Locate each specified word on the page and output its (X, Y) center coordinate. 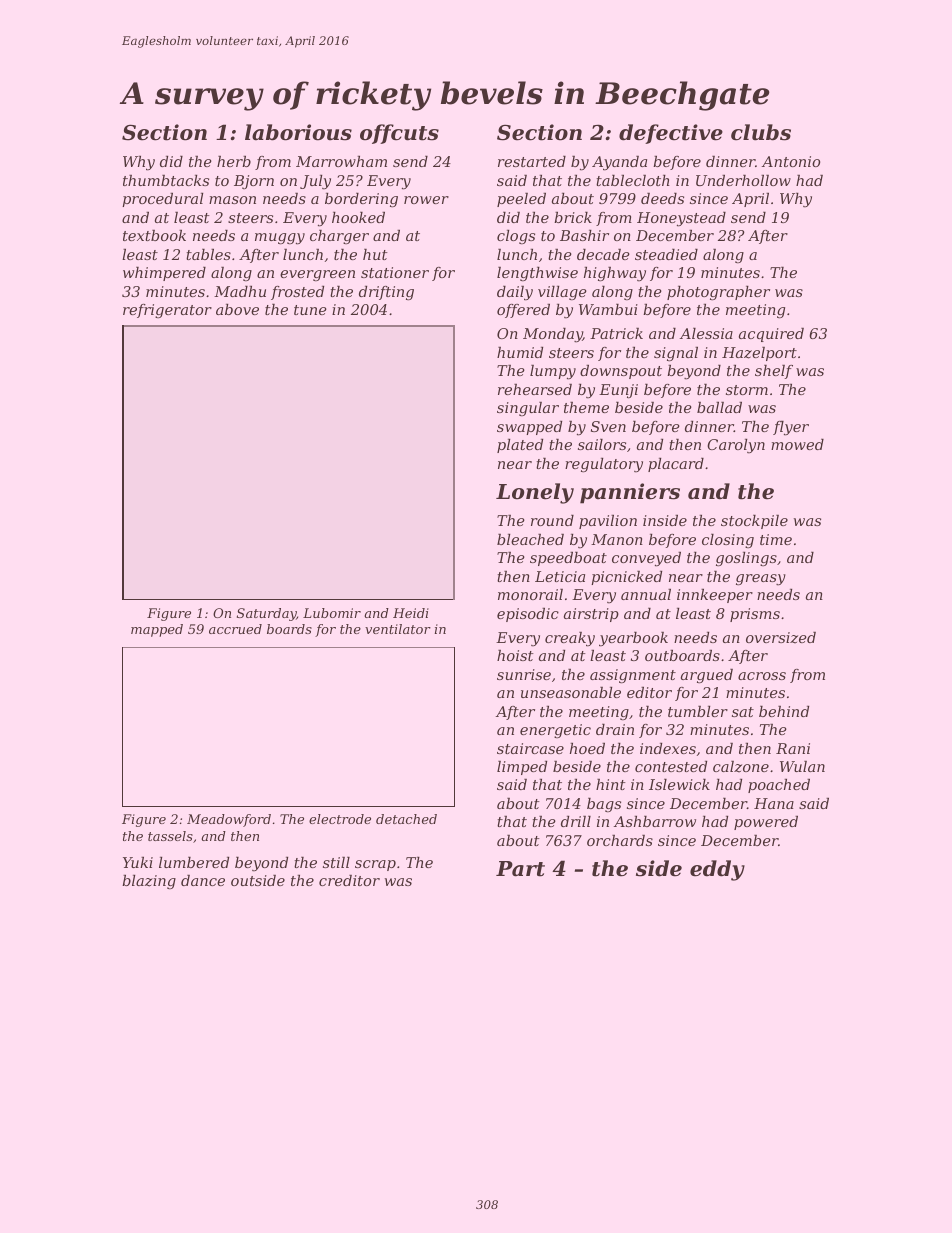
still (336, 862)
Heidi (411, 613)
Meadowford (229, 820)
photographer (718, 293)
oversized (781, 638)
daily (515, 293)
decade (603, 254)
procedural (162, 200)
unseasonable (571, 692)
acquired (771, 335)
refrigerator (167, 311)
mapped (157, 630)
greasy (761, 580)
